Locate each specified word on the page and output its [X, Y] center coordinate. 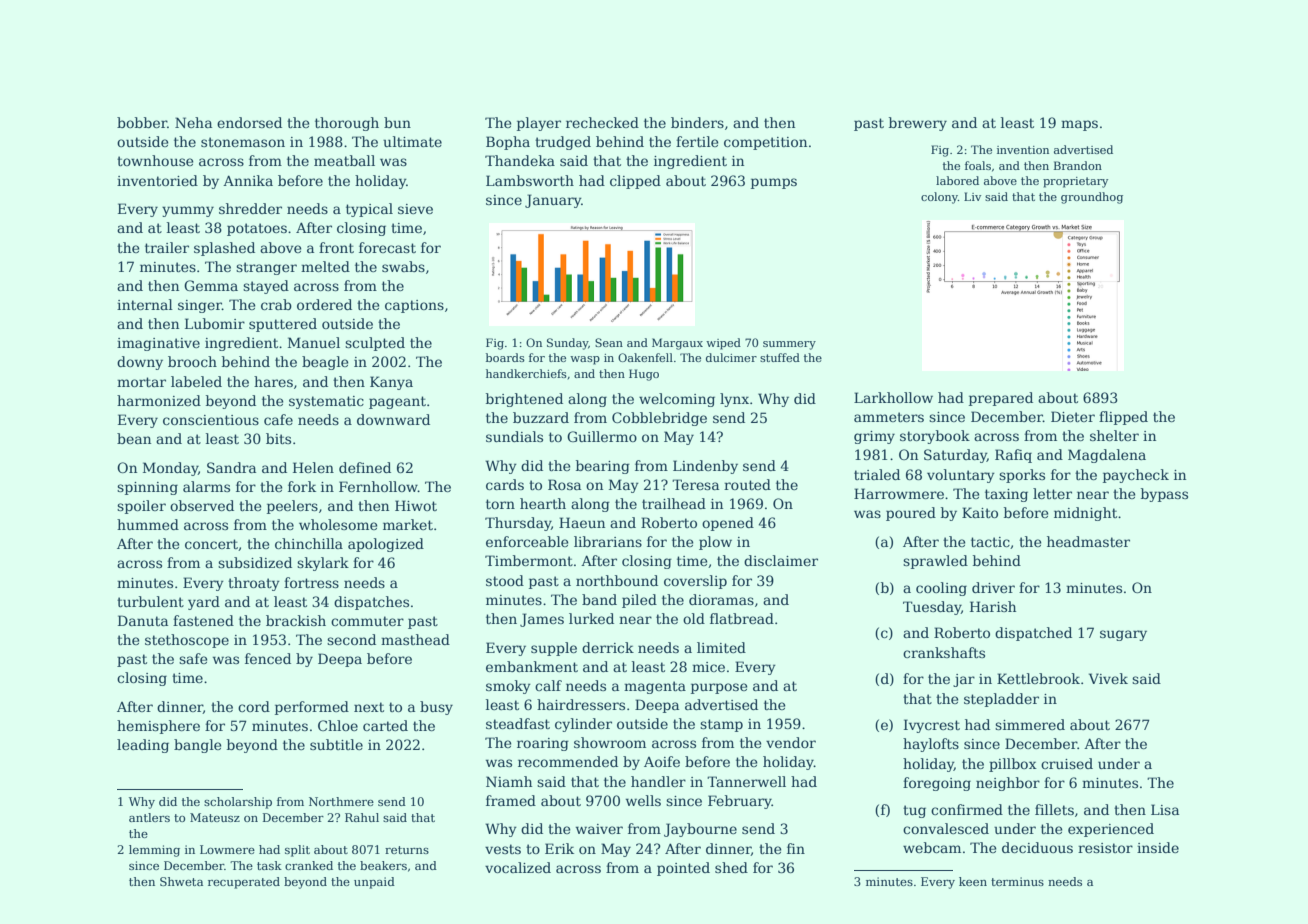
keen [973, 881]
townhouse [155, 160]
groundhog [1092, 198]
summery [789, 345]
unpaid [374, 883]
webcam [932, 847]
